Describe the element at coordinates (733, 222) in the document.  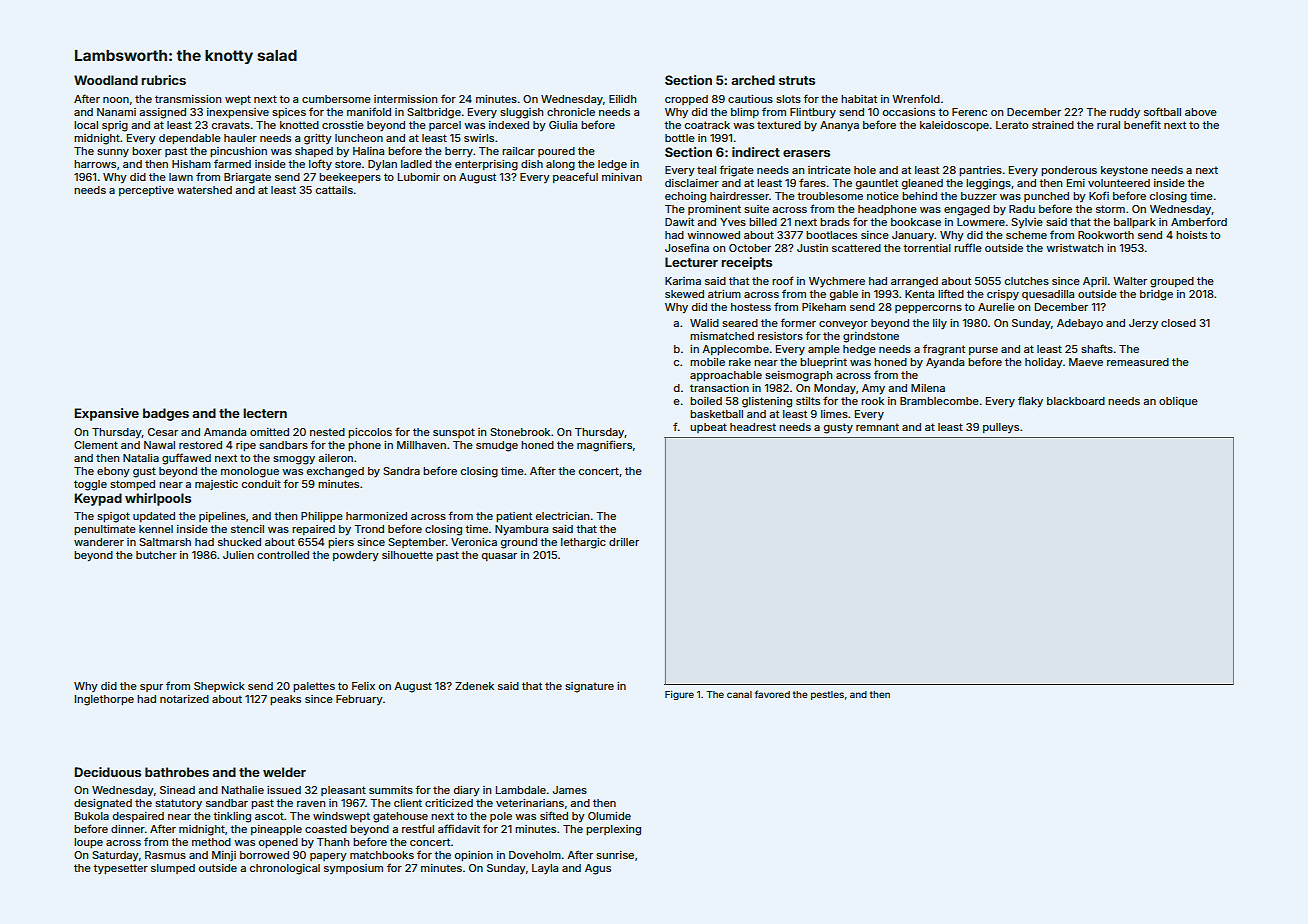
I see `Yves` at that location.
